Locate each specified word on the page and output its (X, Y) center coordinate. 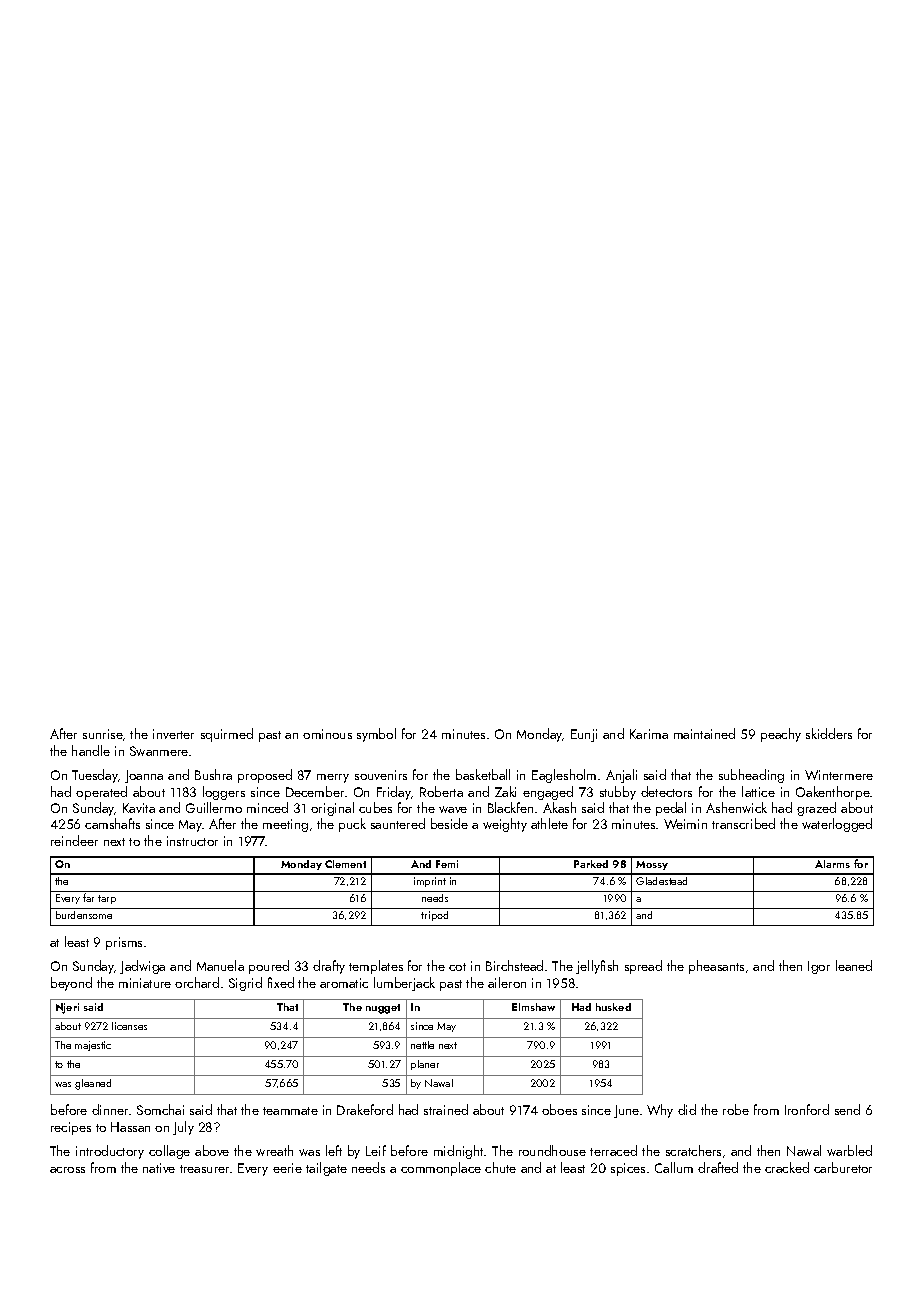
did (687, 1109)
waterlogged (837, 825)
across (67, 1170)
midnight (459, 1152)
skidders (829, 733)
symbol (376, 735)
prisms (124, 943)
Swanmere (159, 751)
